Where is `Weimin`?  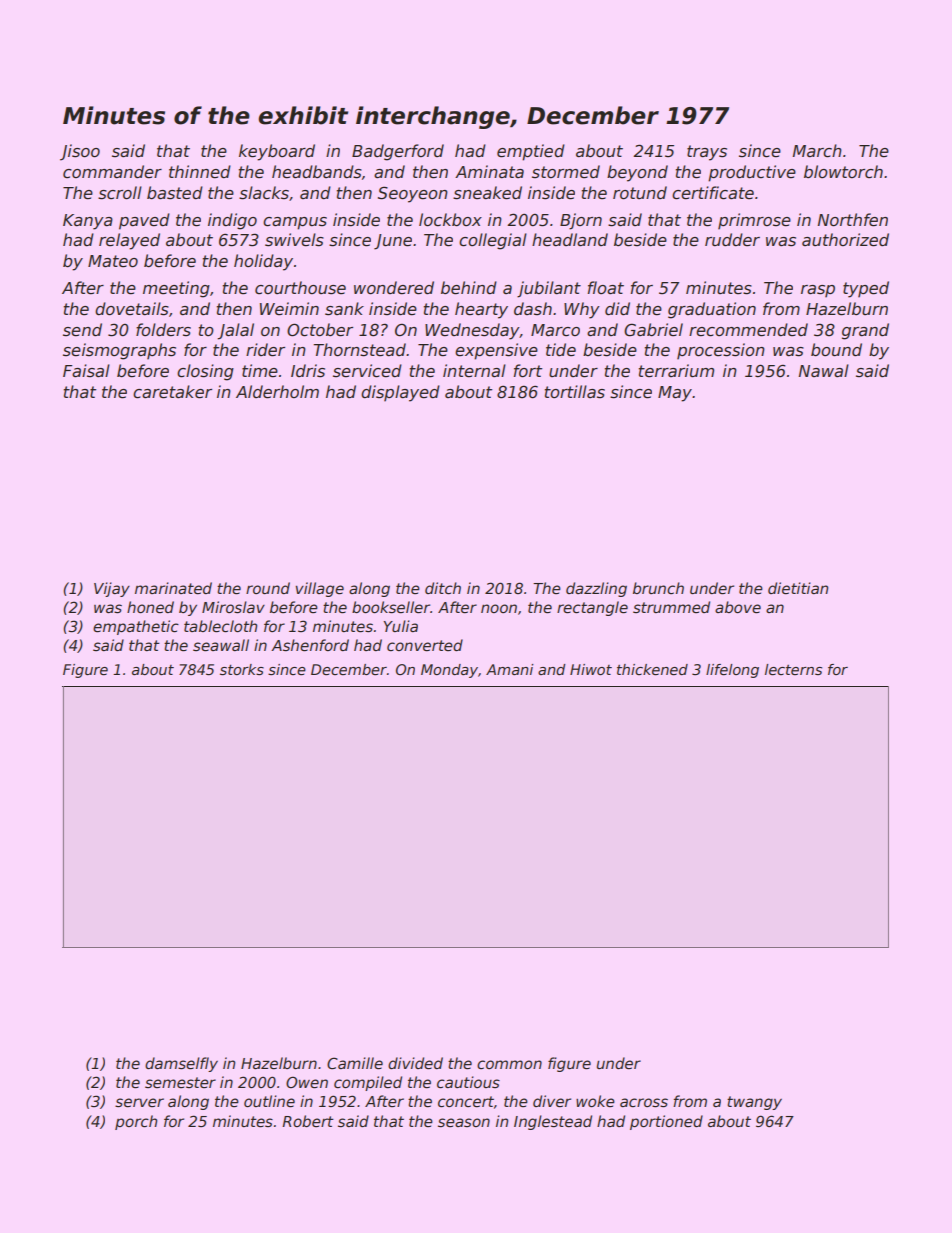 Weimin is located at coordinates (289, 308).
